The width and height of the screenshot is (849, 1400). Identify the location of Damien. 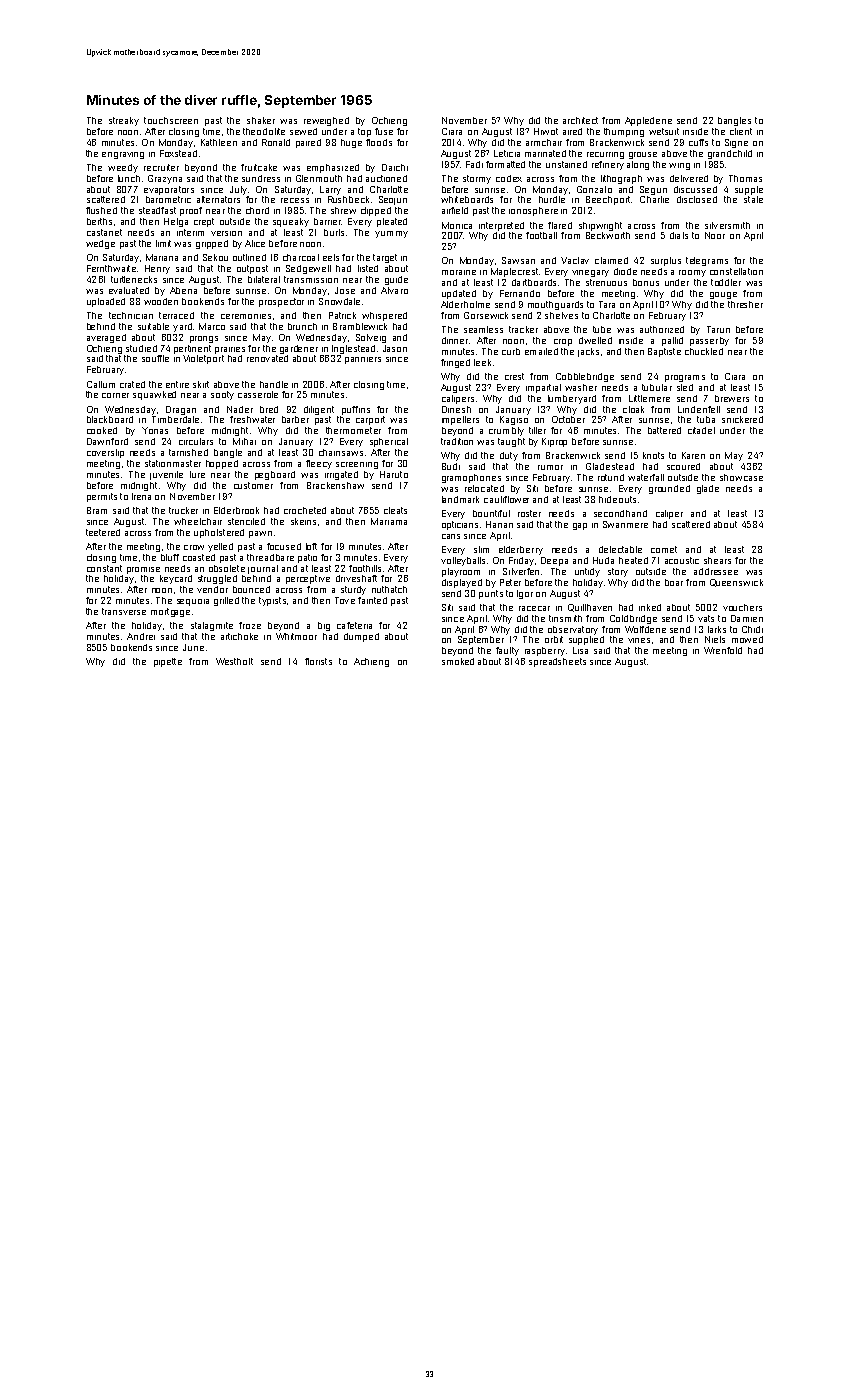
(747, 618).
